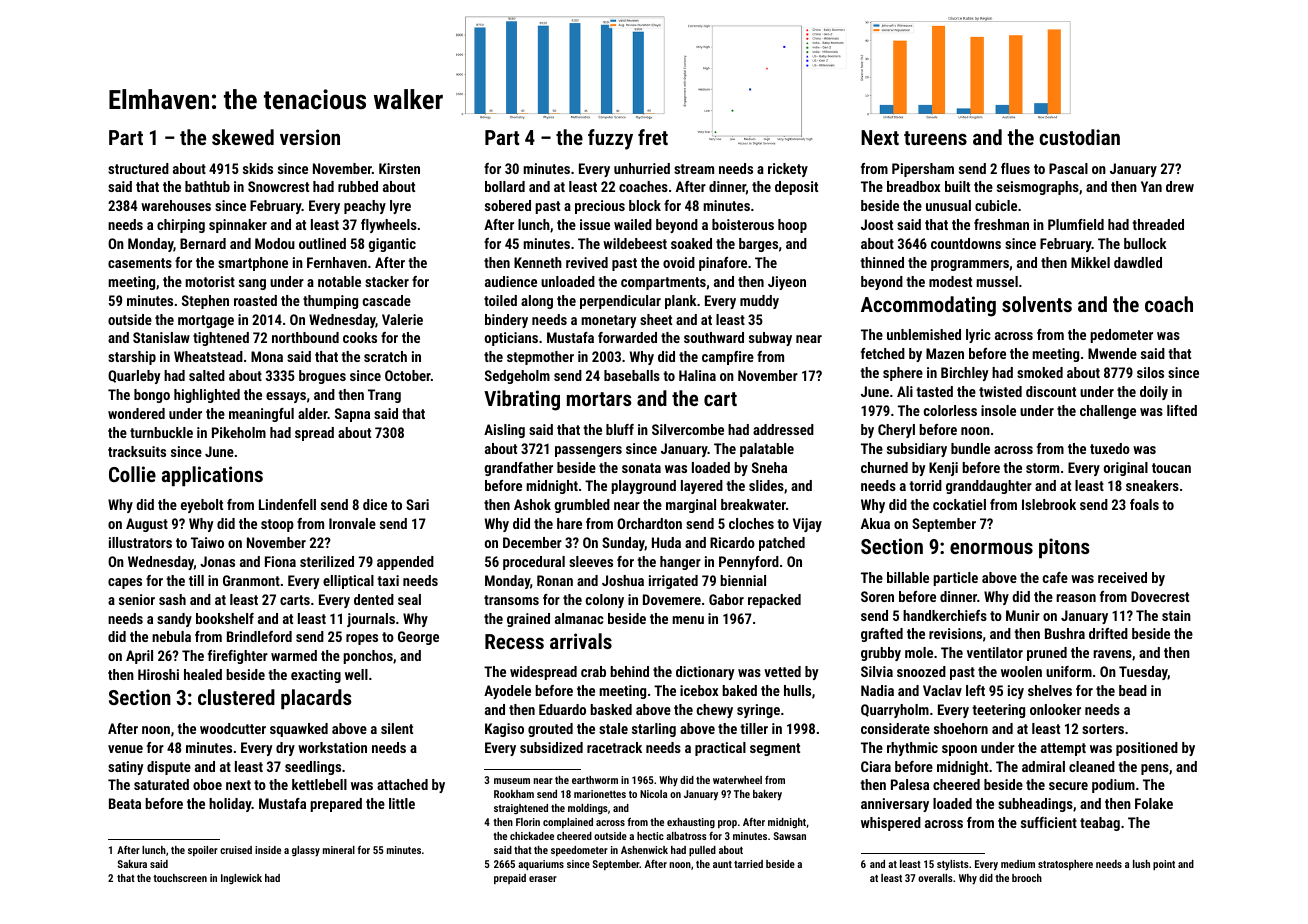 The height and width of the document is (924, 1308). What do you see at coordinates (277, 525) in the document?
I see `stoop` at bounding box center [277, 525].
